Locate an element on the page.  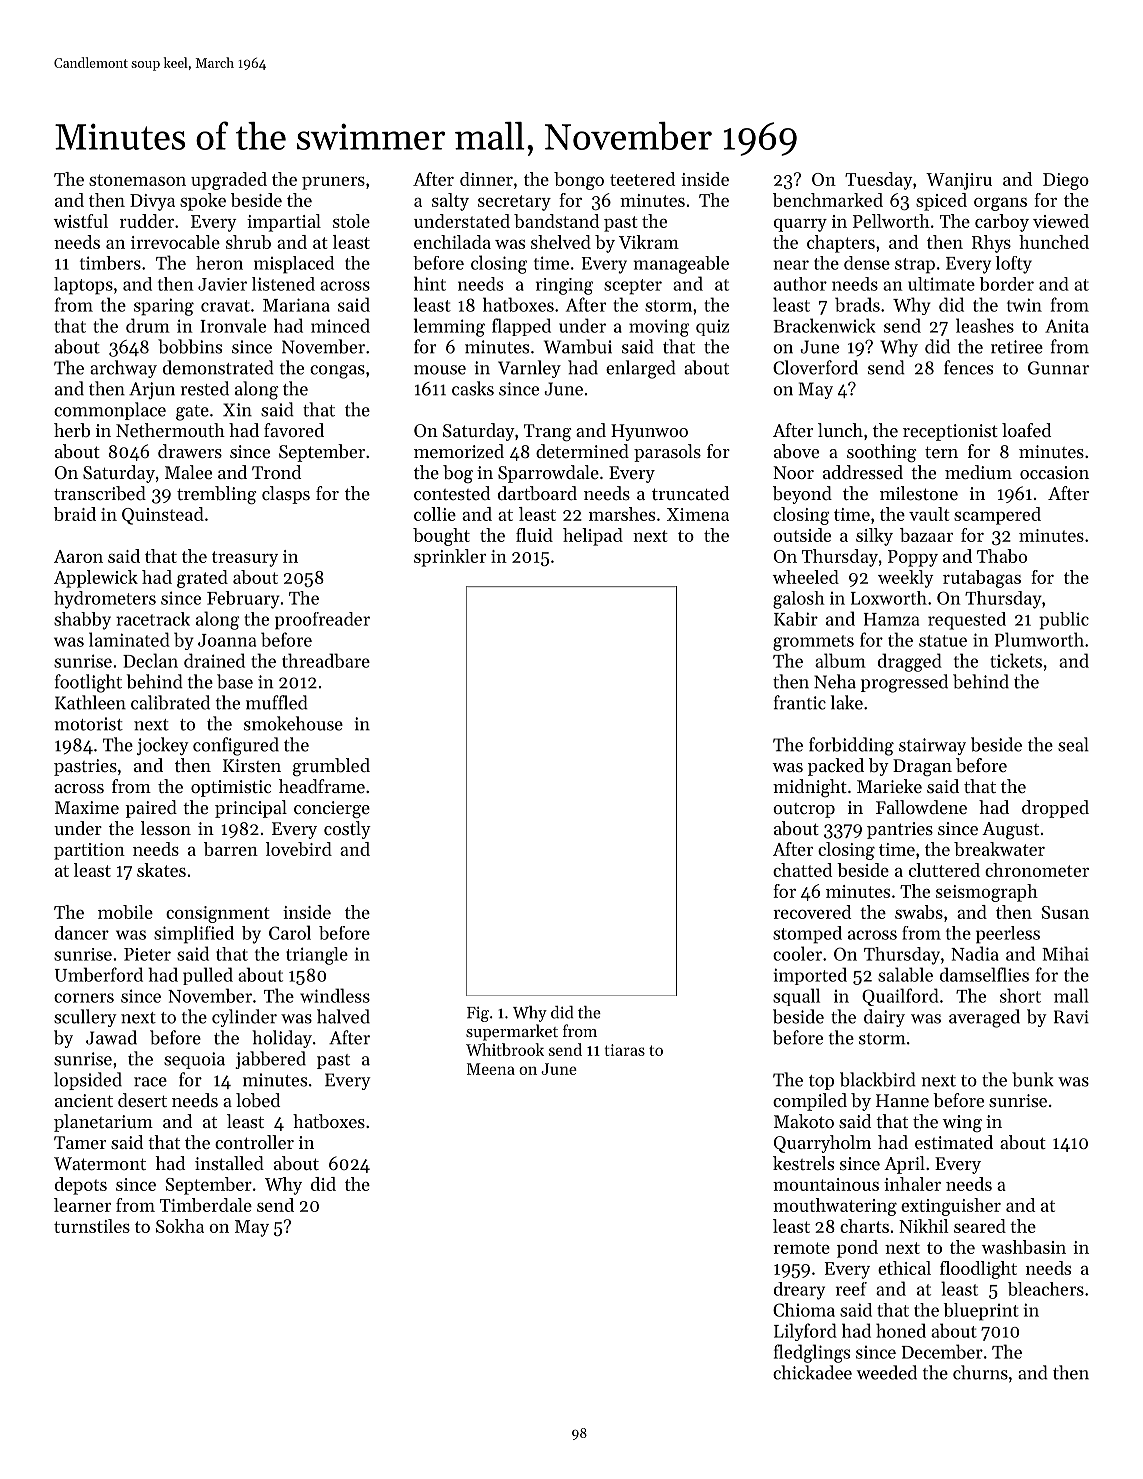
teetered is located at coordinates (642, 179).
